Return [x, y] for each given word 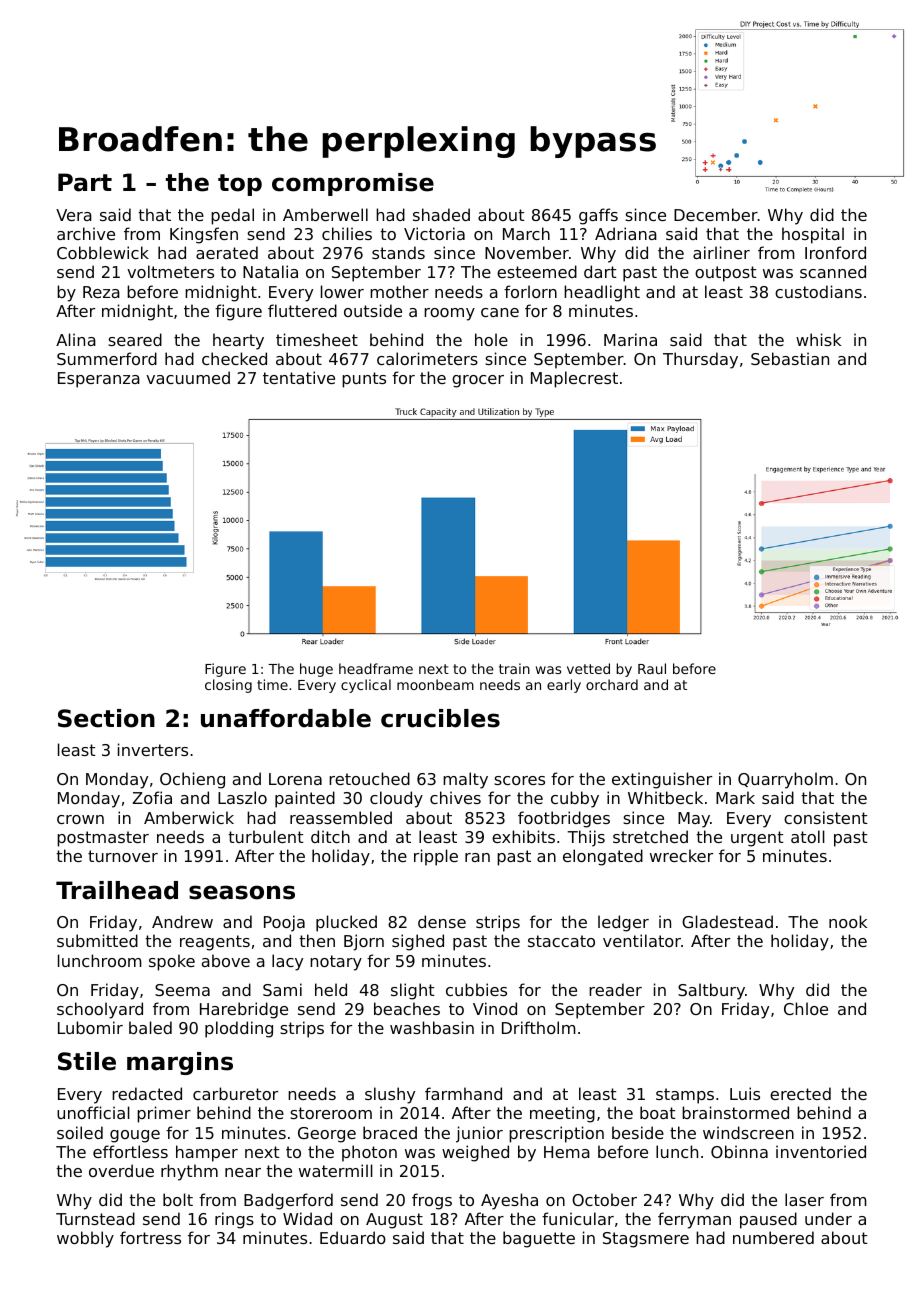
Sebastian [790, 358]
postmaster [103, 839]
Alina [76, 339]
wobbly [85, 1239]
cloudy [396, 799]
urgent [757, 839]
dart [600, 271]
